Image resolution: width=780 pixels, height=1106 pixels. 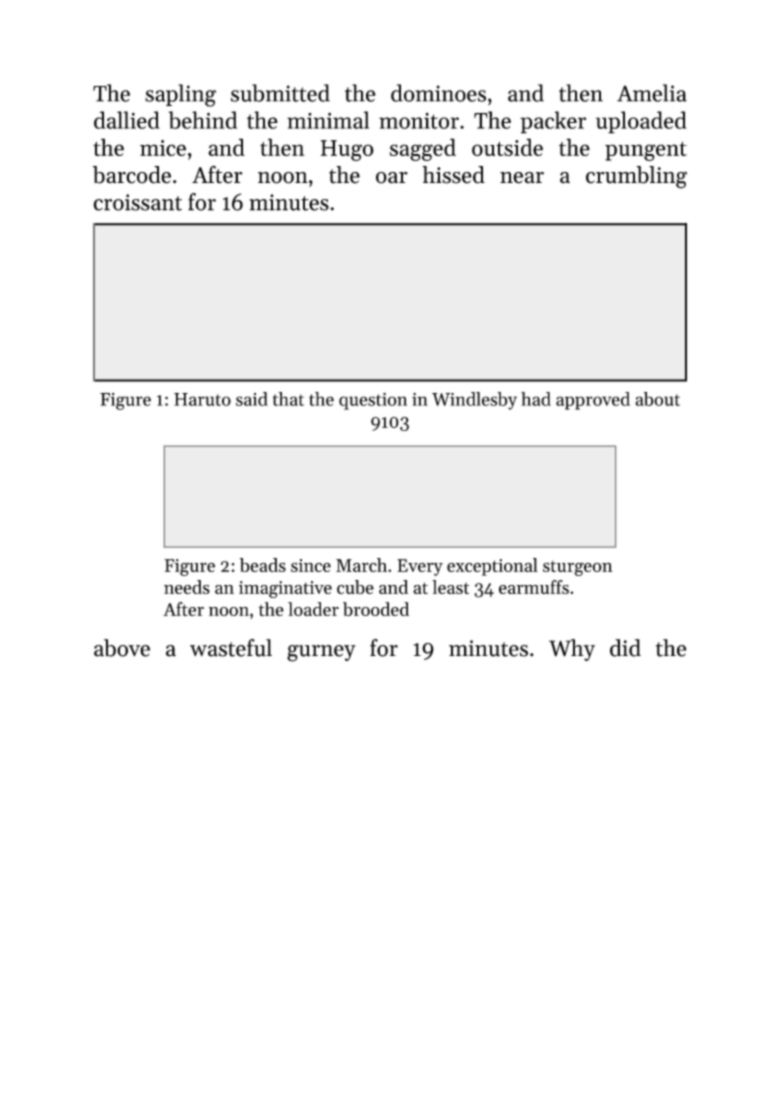 I want to click on Hugo, so click(x=347, y=150).
